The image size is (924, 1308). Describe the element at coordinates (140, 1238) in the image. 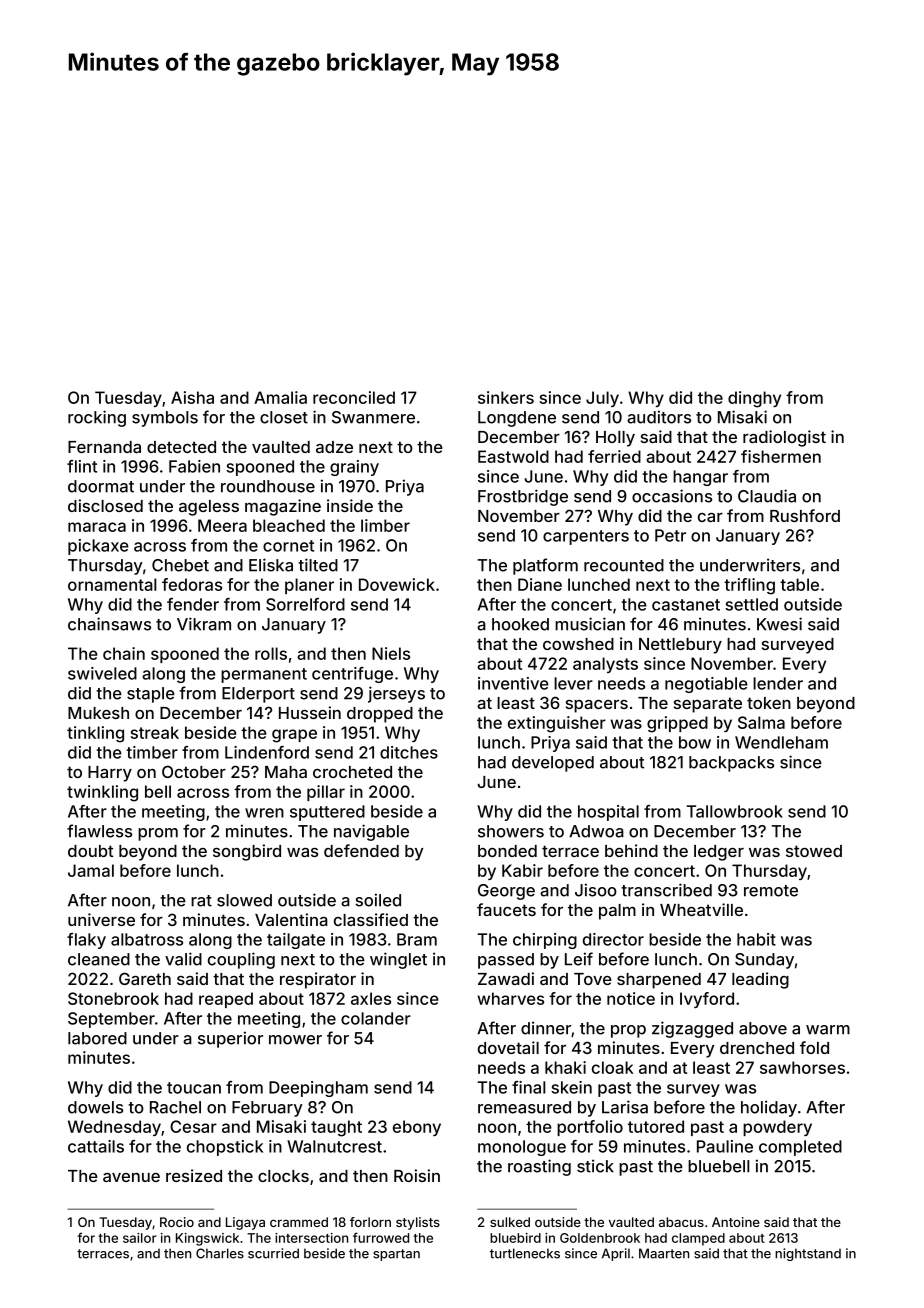

I see `sailor` at that location.
